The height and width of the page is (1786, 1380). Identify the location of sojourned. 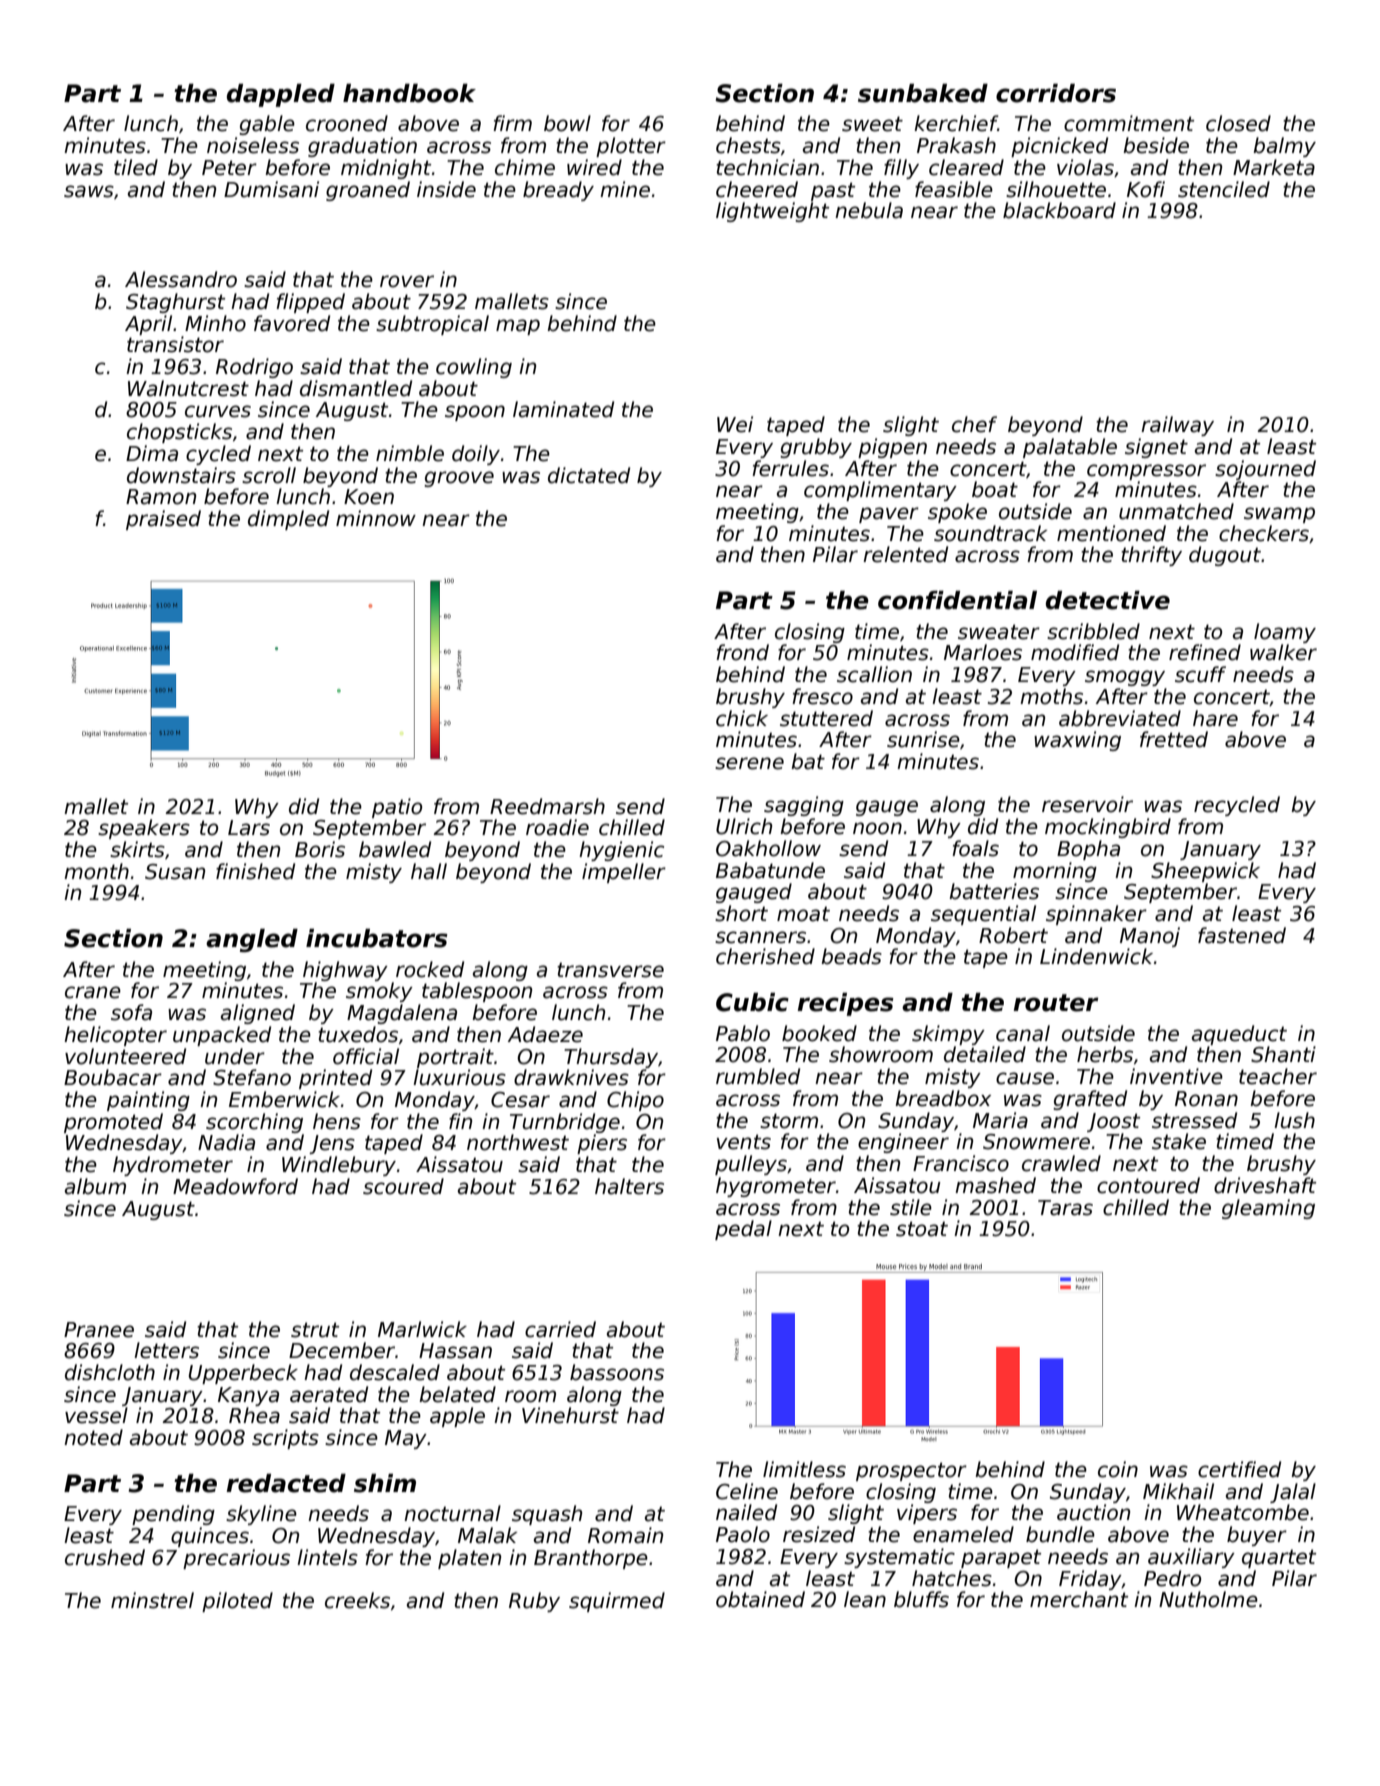
(1265, 470).
